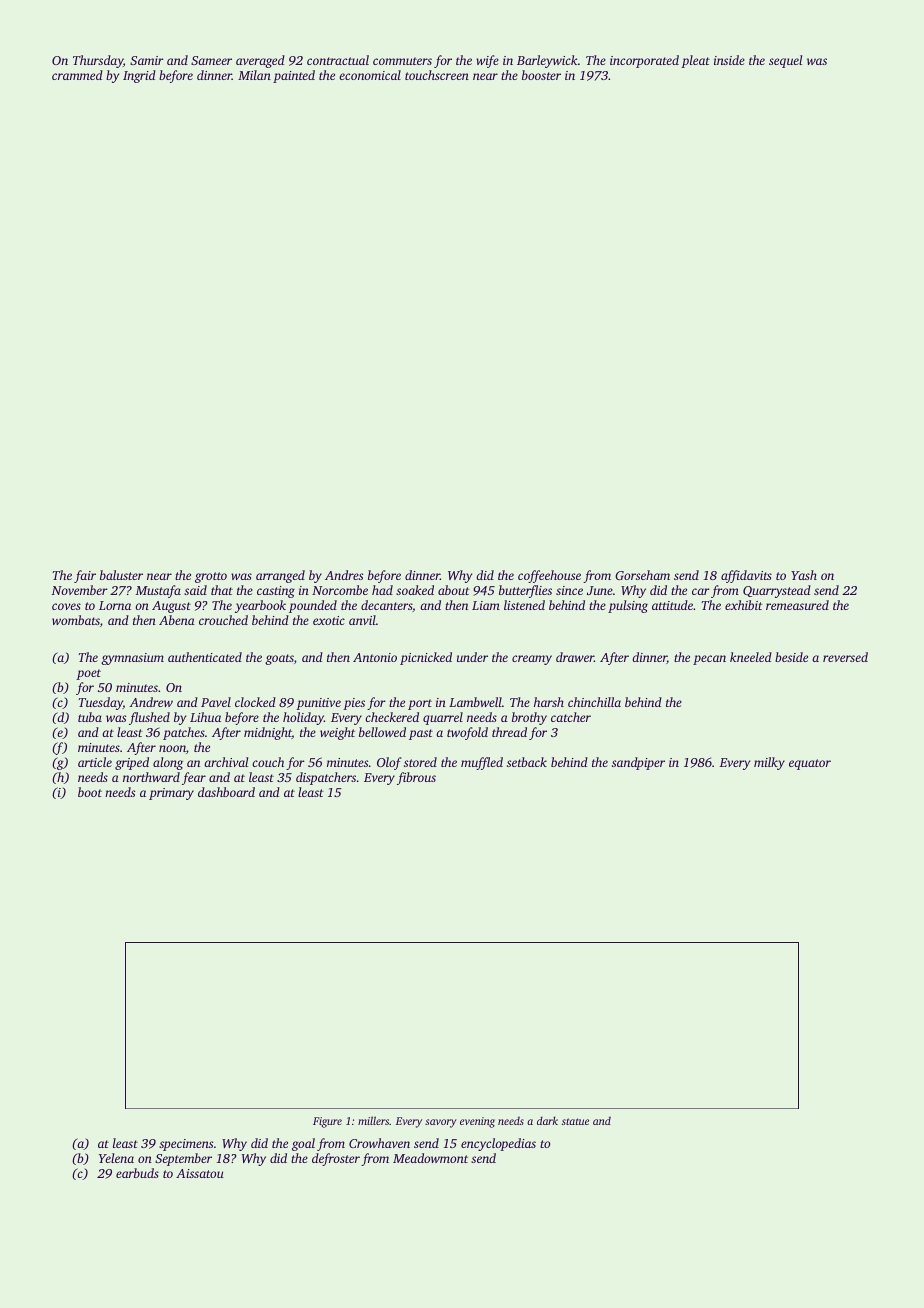  I want to click on gymnasium, so click(132, 659).
